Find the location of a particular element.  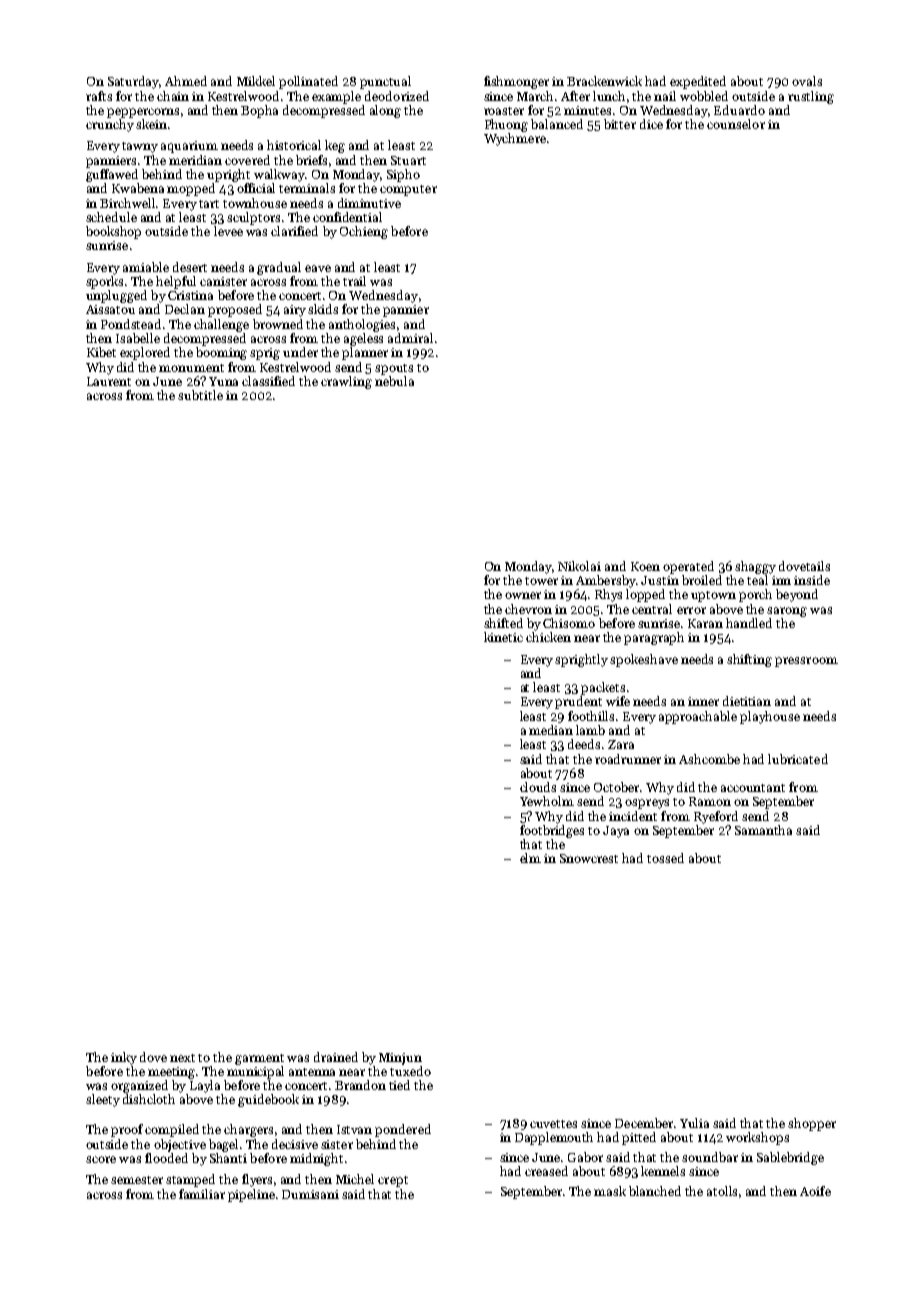

admiral is located at coordinates (410, 338).
